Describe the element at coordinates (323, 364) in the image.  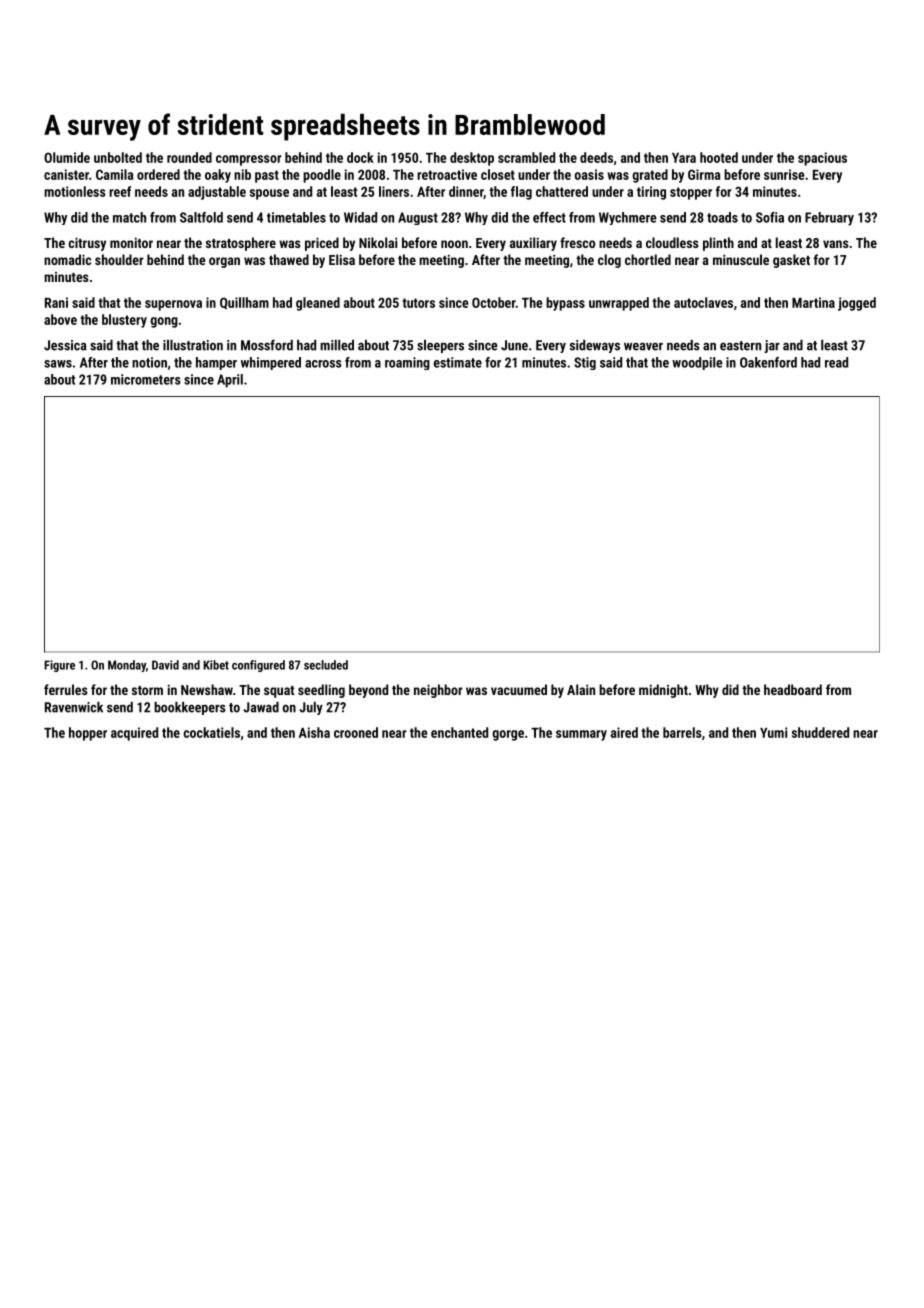
I see `across` at that location.
